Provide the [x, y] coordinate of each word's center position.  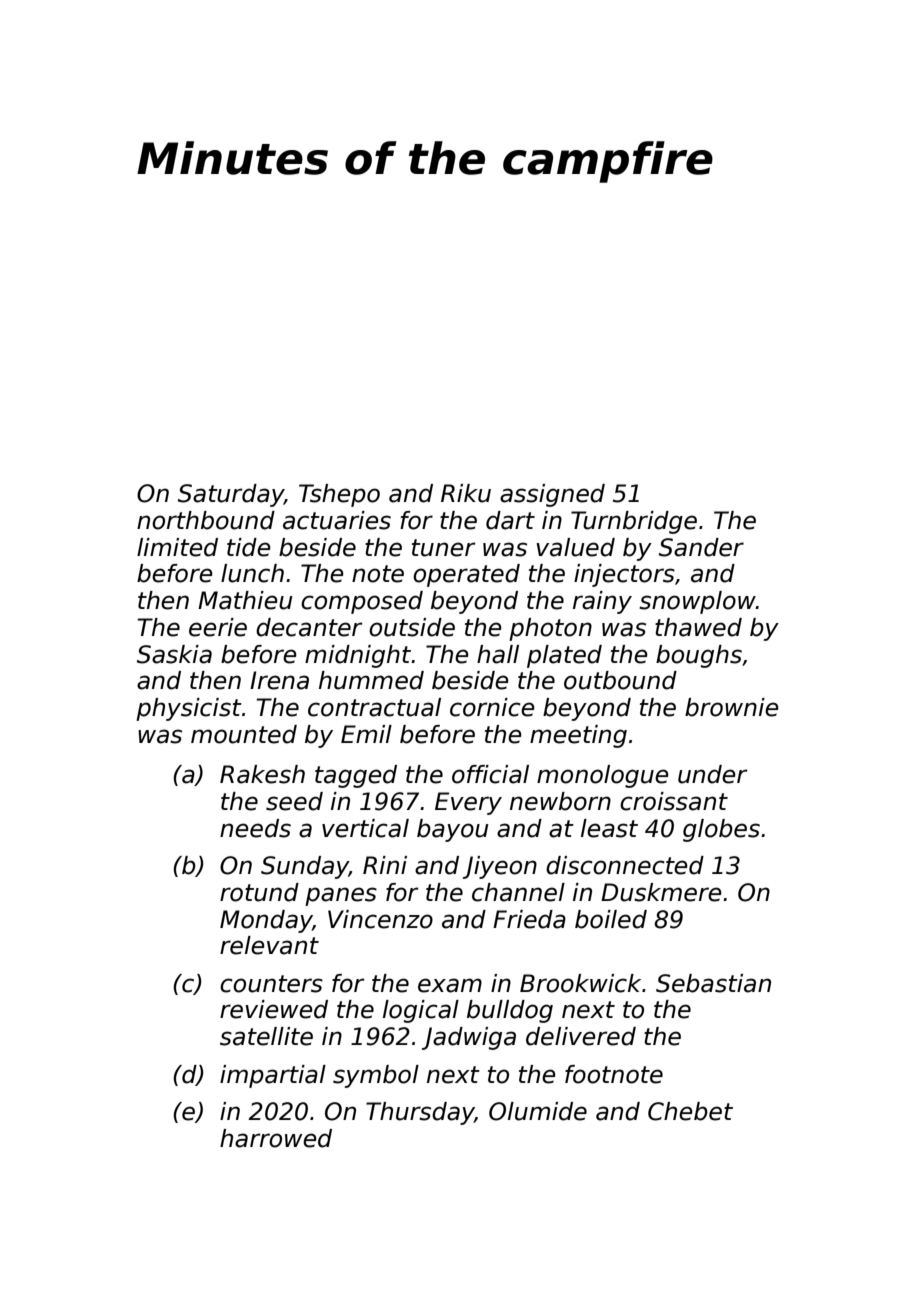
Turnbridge [634, 522]
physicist [189, 709]
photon [550, 629]
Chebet [690, 1111]
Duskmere [661, 892]
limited [177, 547]
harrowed [276, 1138]
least [609, 828]
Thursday [420, 1113]
